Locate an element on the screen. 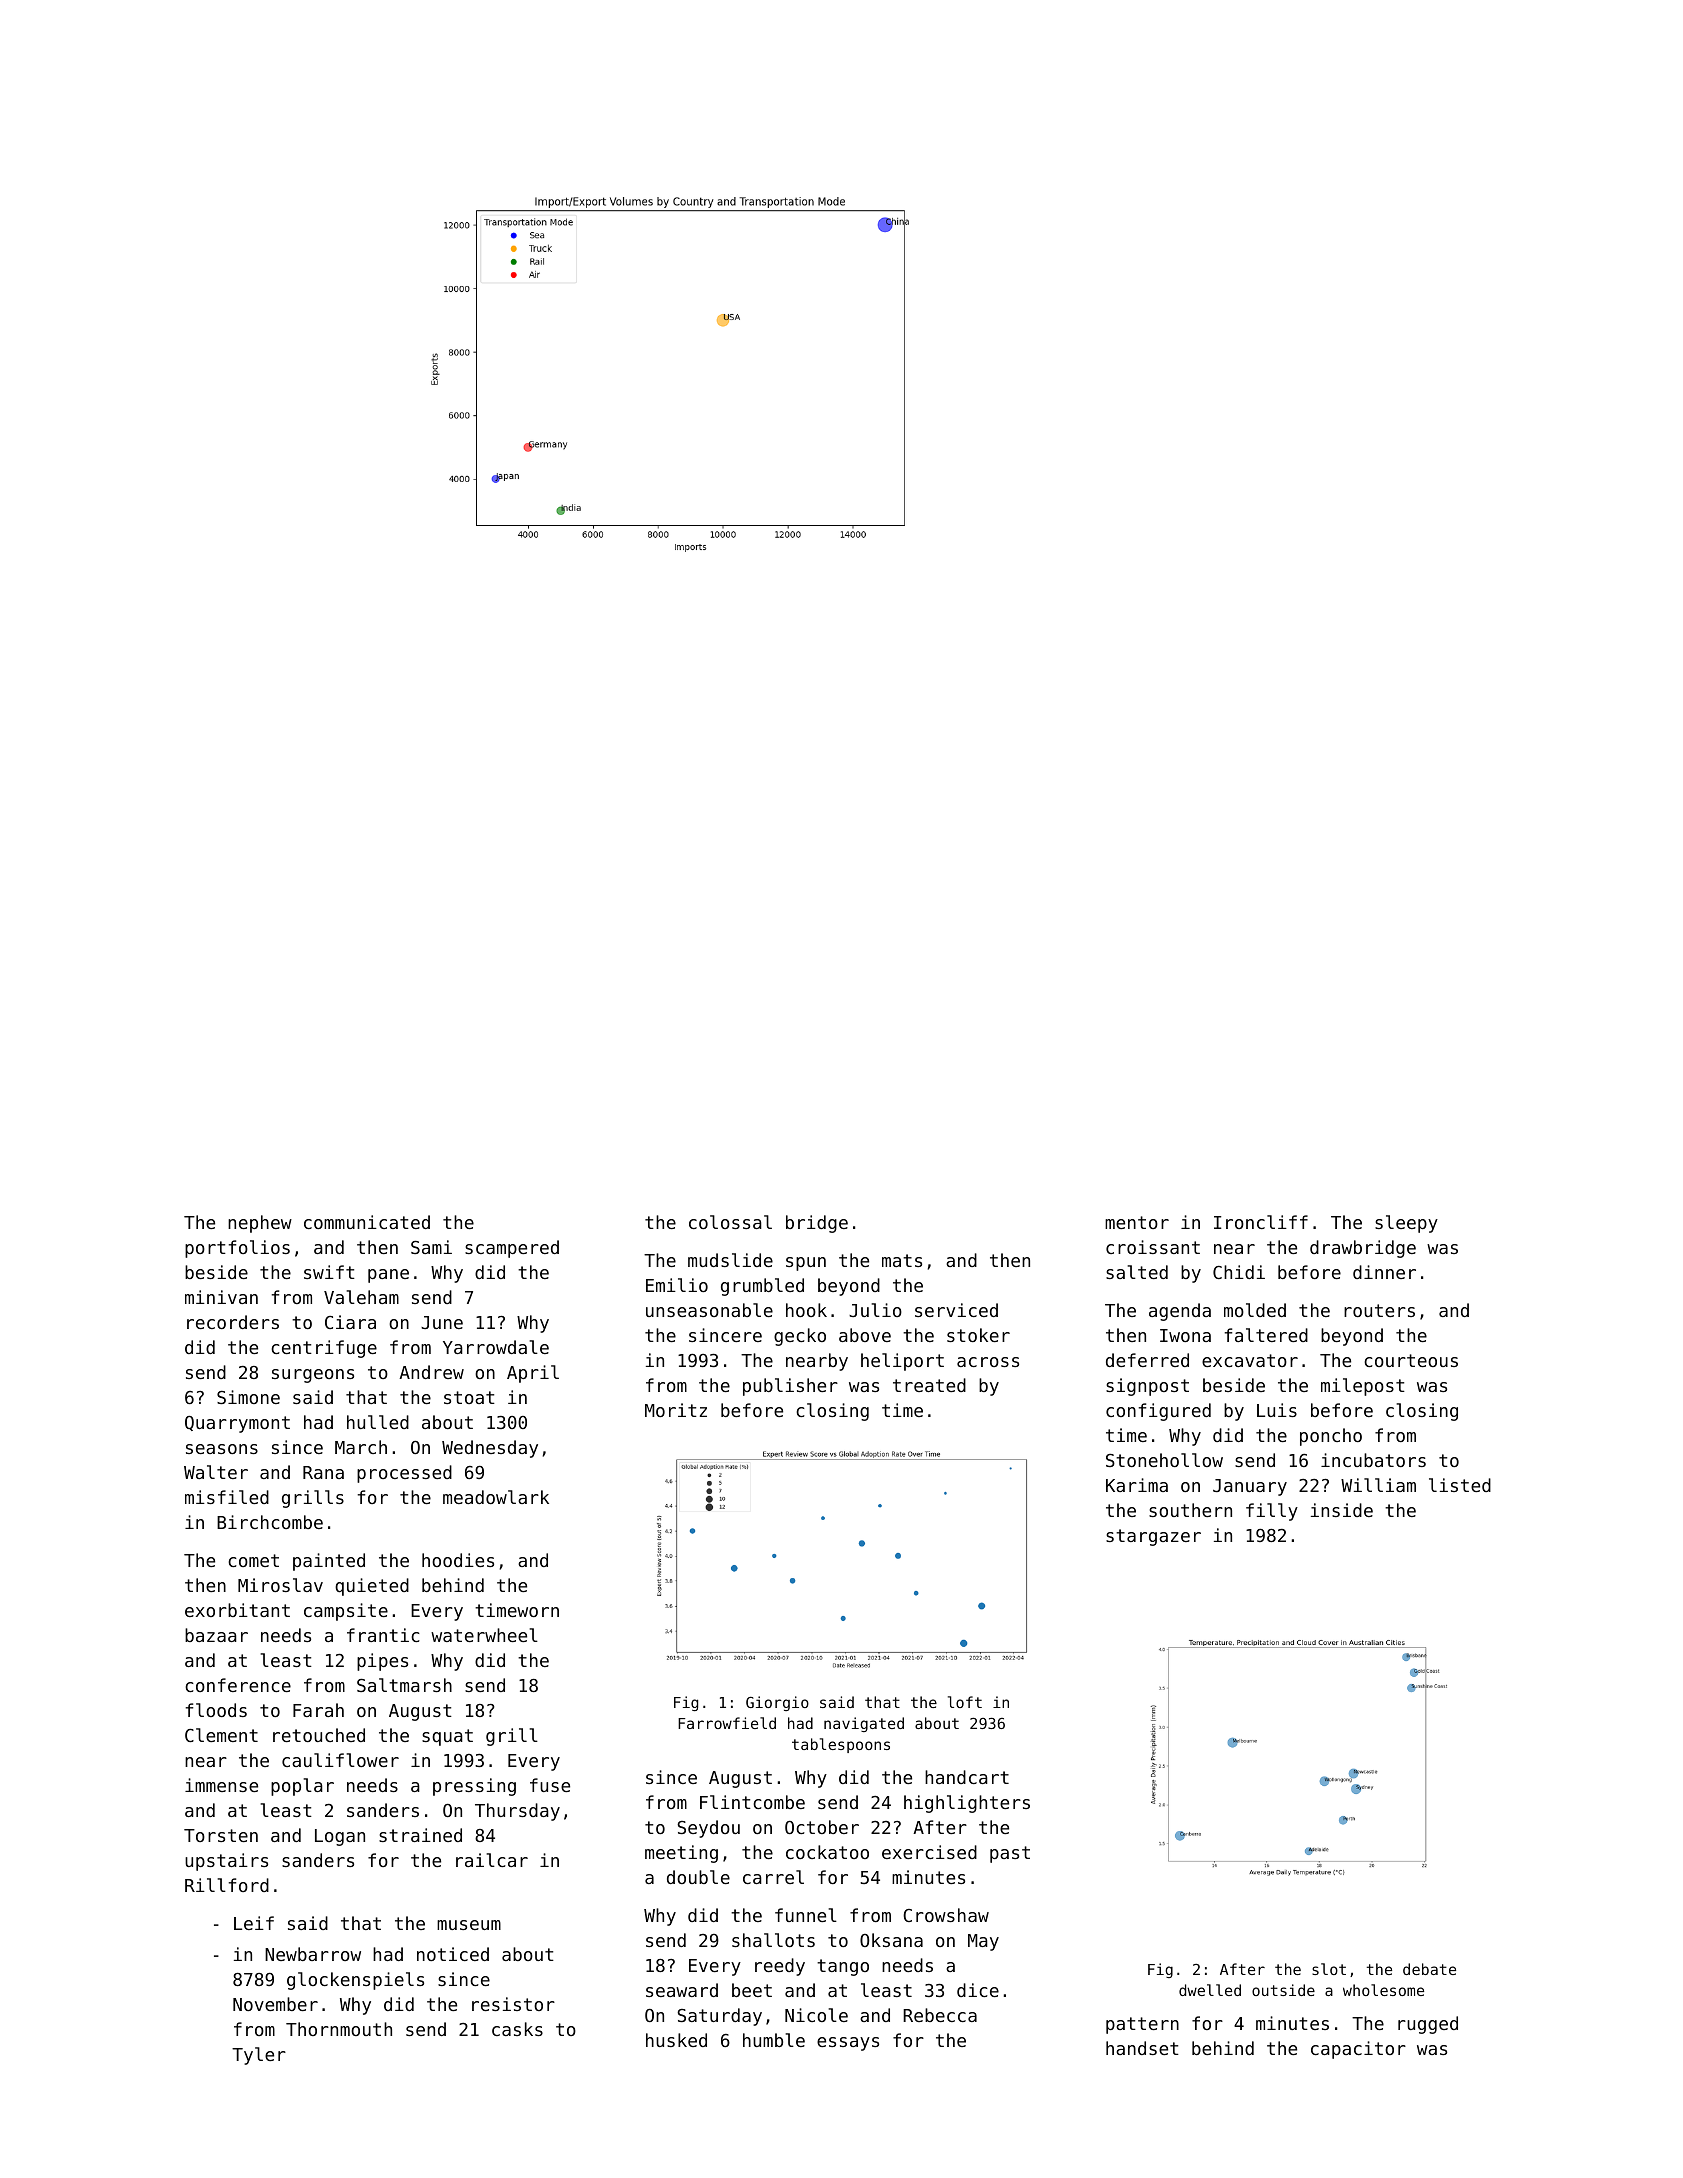 The width and height of the screenshot is (1683, 2178). nephew is located at coordinates (260, 1224).
